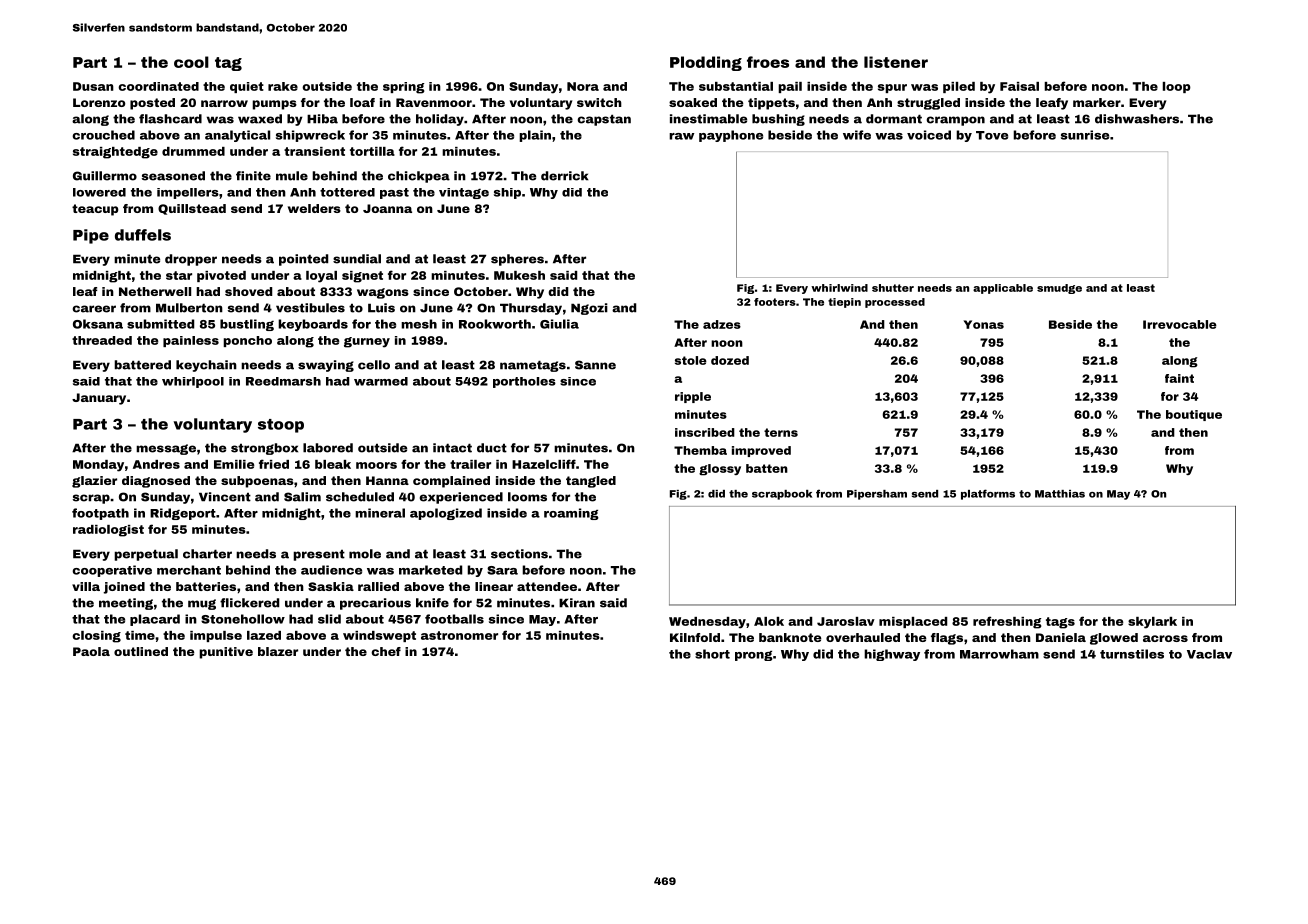 The height and width of the image is (924, 1308). What do you see at coordinates (98, 324) in the image?
I see `Oksana` at bounding box center [98, 324].
